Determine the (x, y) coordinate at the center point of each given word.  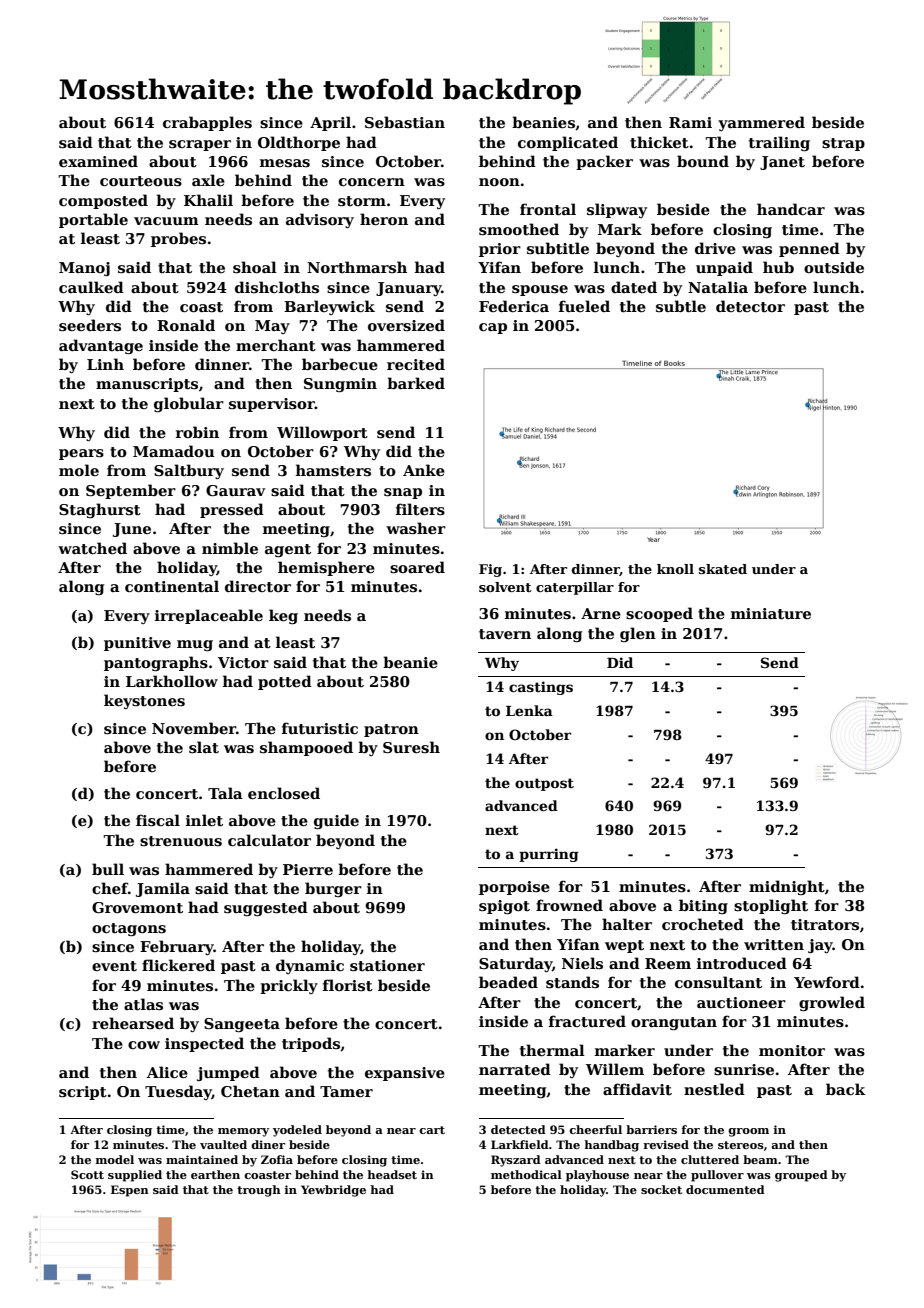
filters (420, 509)
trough (259, 1191)
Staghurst (100, 510)
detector (750, 306)
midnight (787, 887)
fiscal (158, 820)
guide (336, 821)
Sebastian (405, 122)
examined (98, 161)
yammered (761, 123)
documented (725, 1189)
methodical (526, 1174)
